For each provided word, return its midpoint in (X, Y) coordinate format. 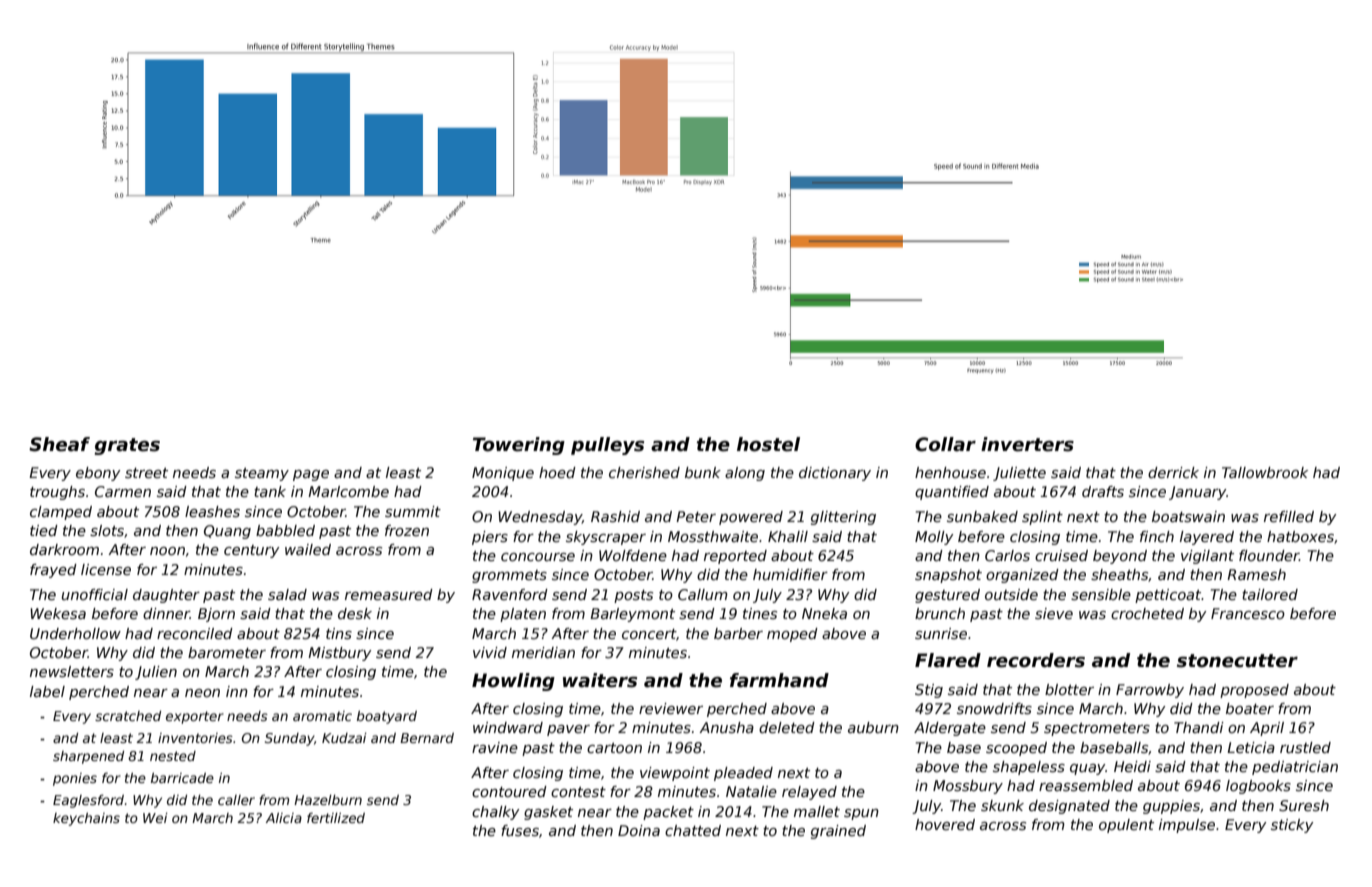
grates (127, 446)
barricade (182, 778)
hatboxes (1300, 536)
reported (735, 557)
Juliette (1019, 474)
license (106, 569)
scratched (128, 716)
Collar (945, 444)
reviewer (671, 708)
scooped (1016, 749)
